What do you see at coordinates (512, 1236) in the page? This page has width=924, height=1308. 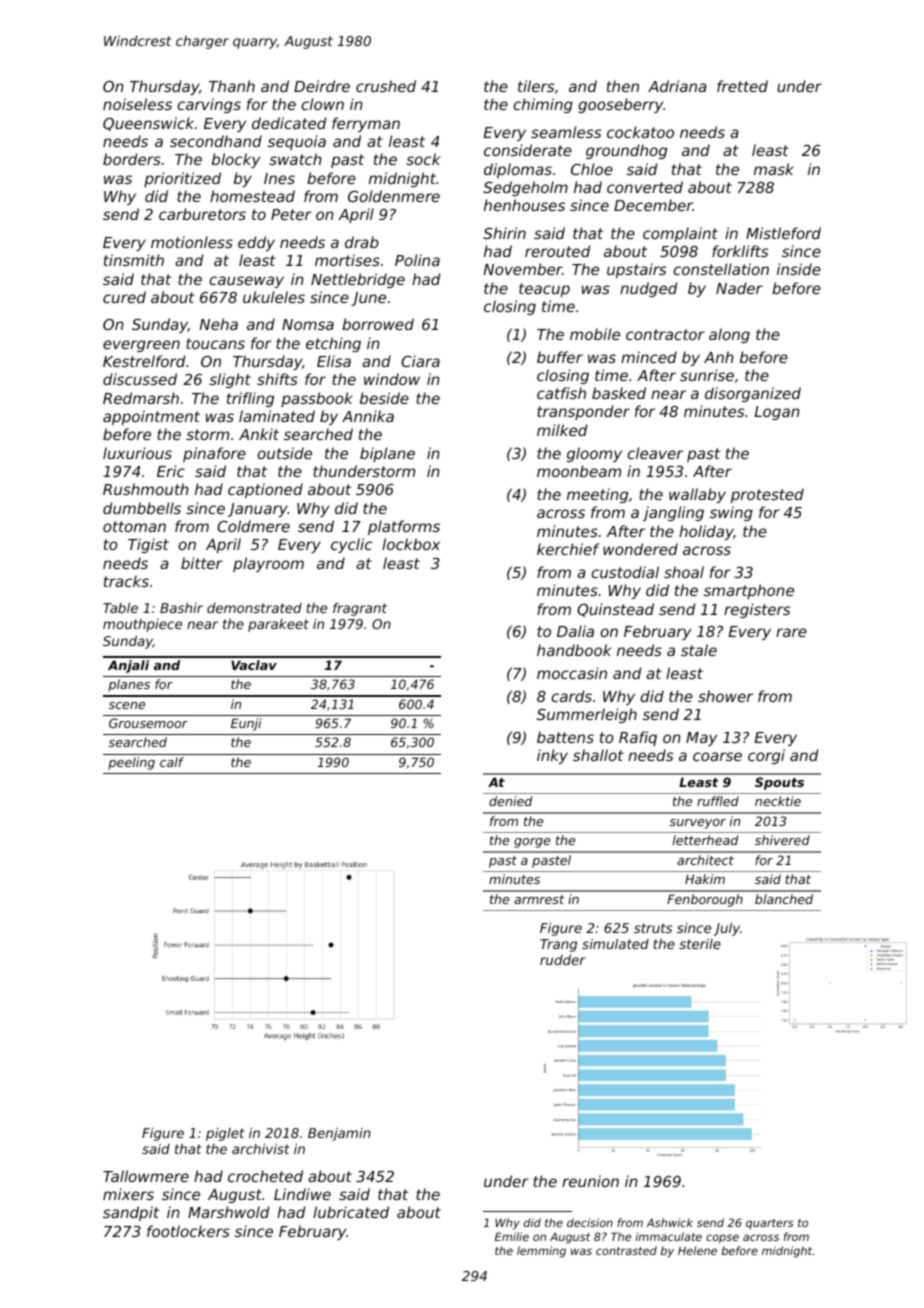 I see `Emilie` at bounding box center [512, 1236].
